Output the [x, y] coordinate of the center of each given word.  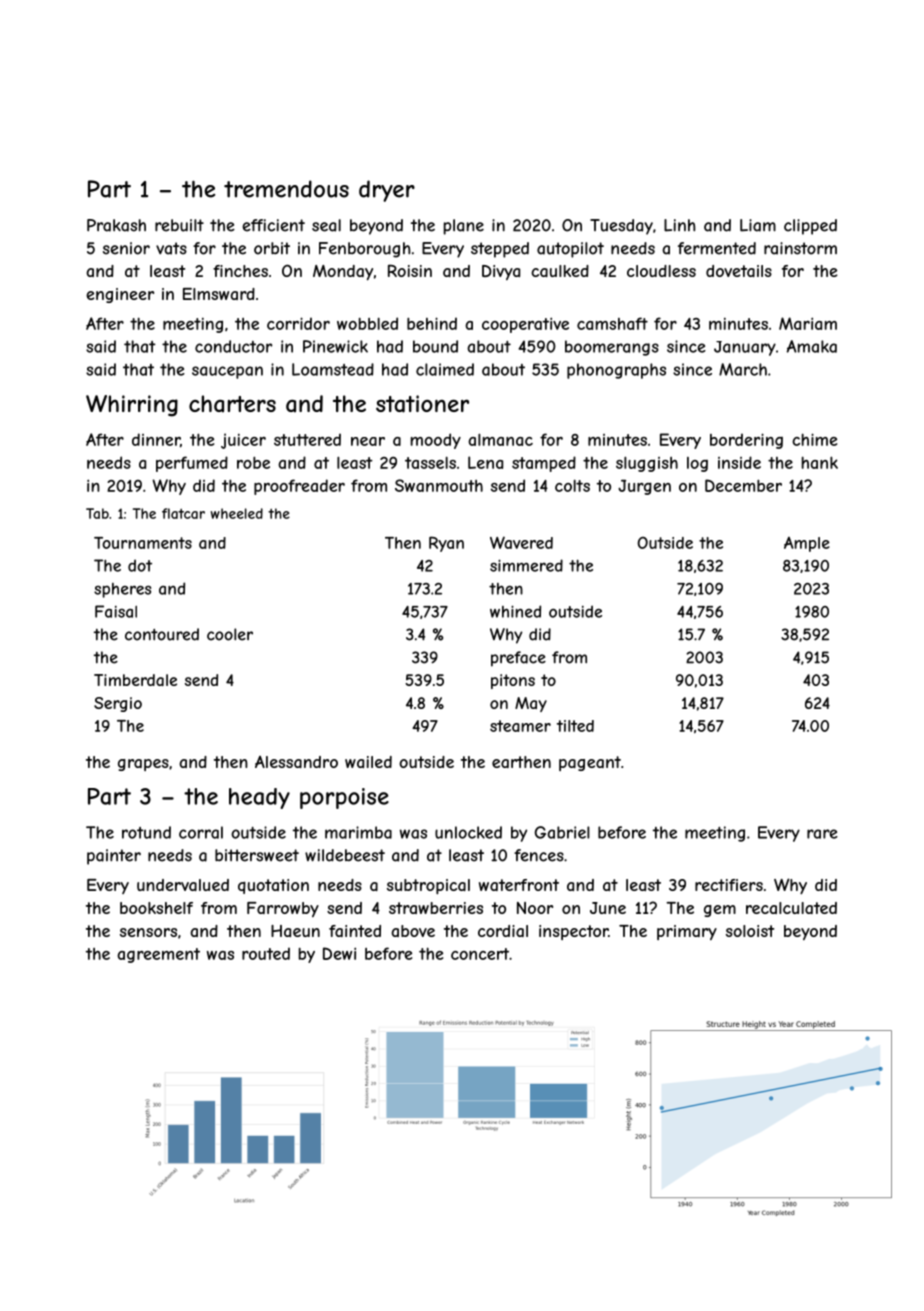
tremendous [286, 189]
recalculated [791, 908]
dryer [387, 191]
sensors [148, 932]
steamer [520, 726]
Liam [758, 225]
